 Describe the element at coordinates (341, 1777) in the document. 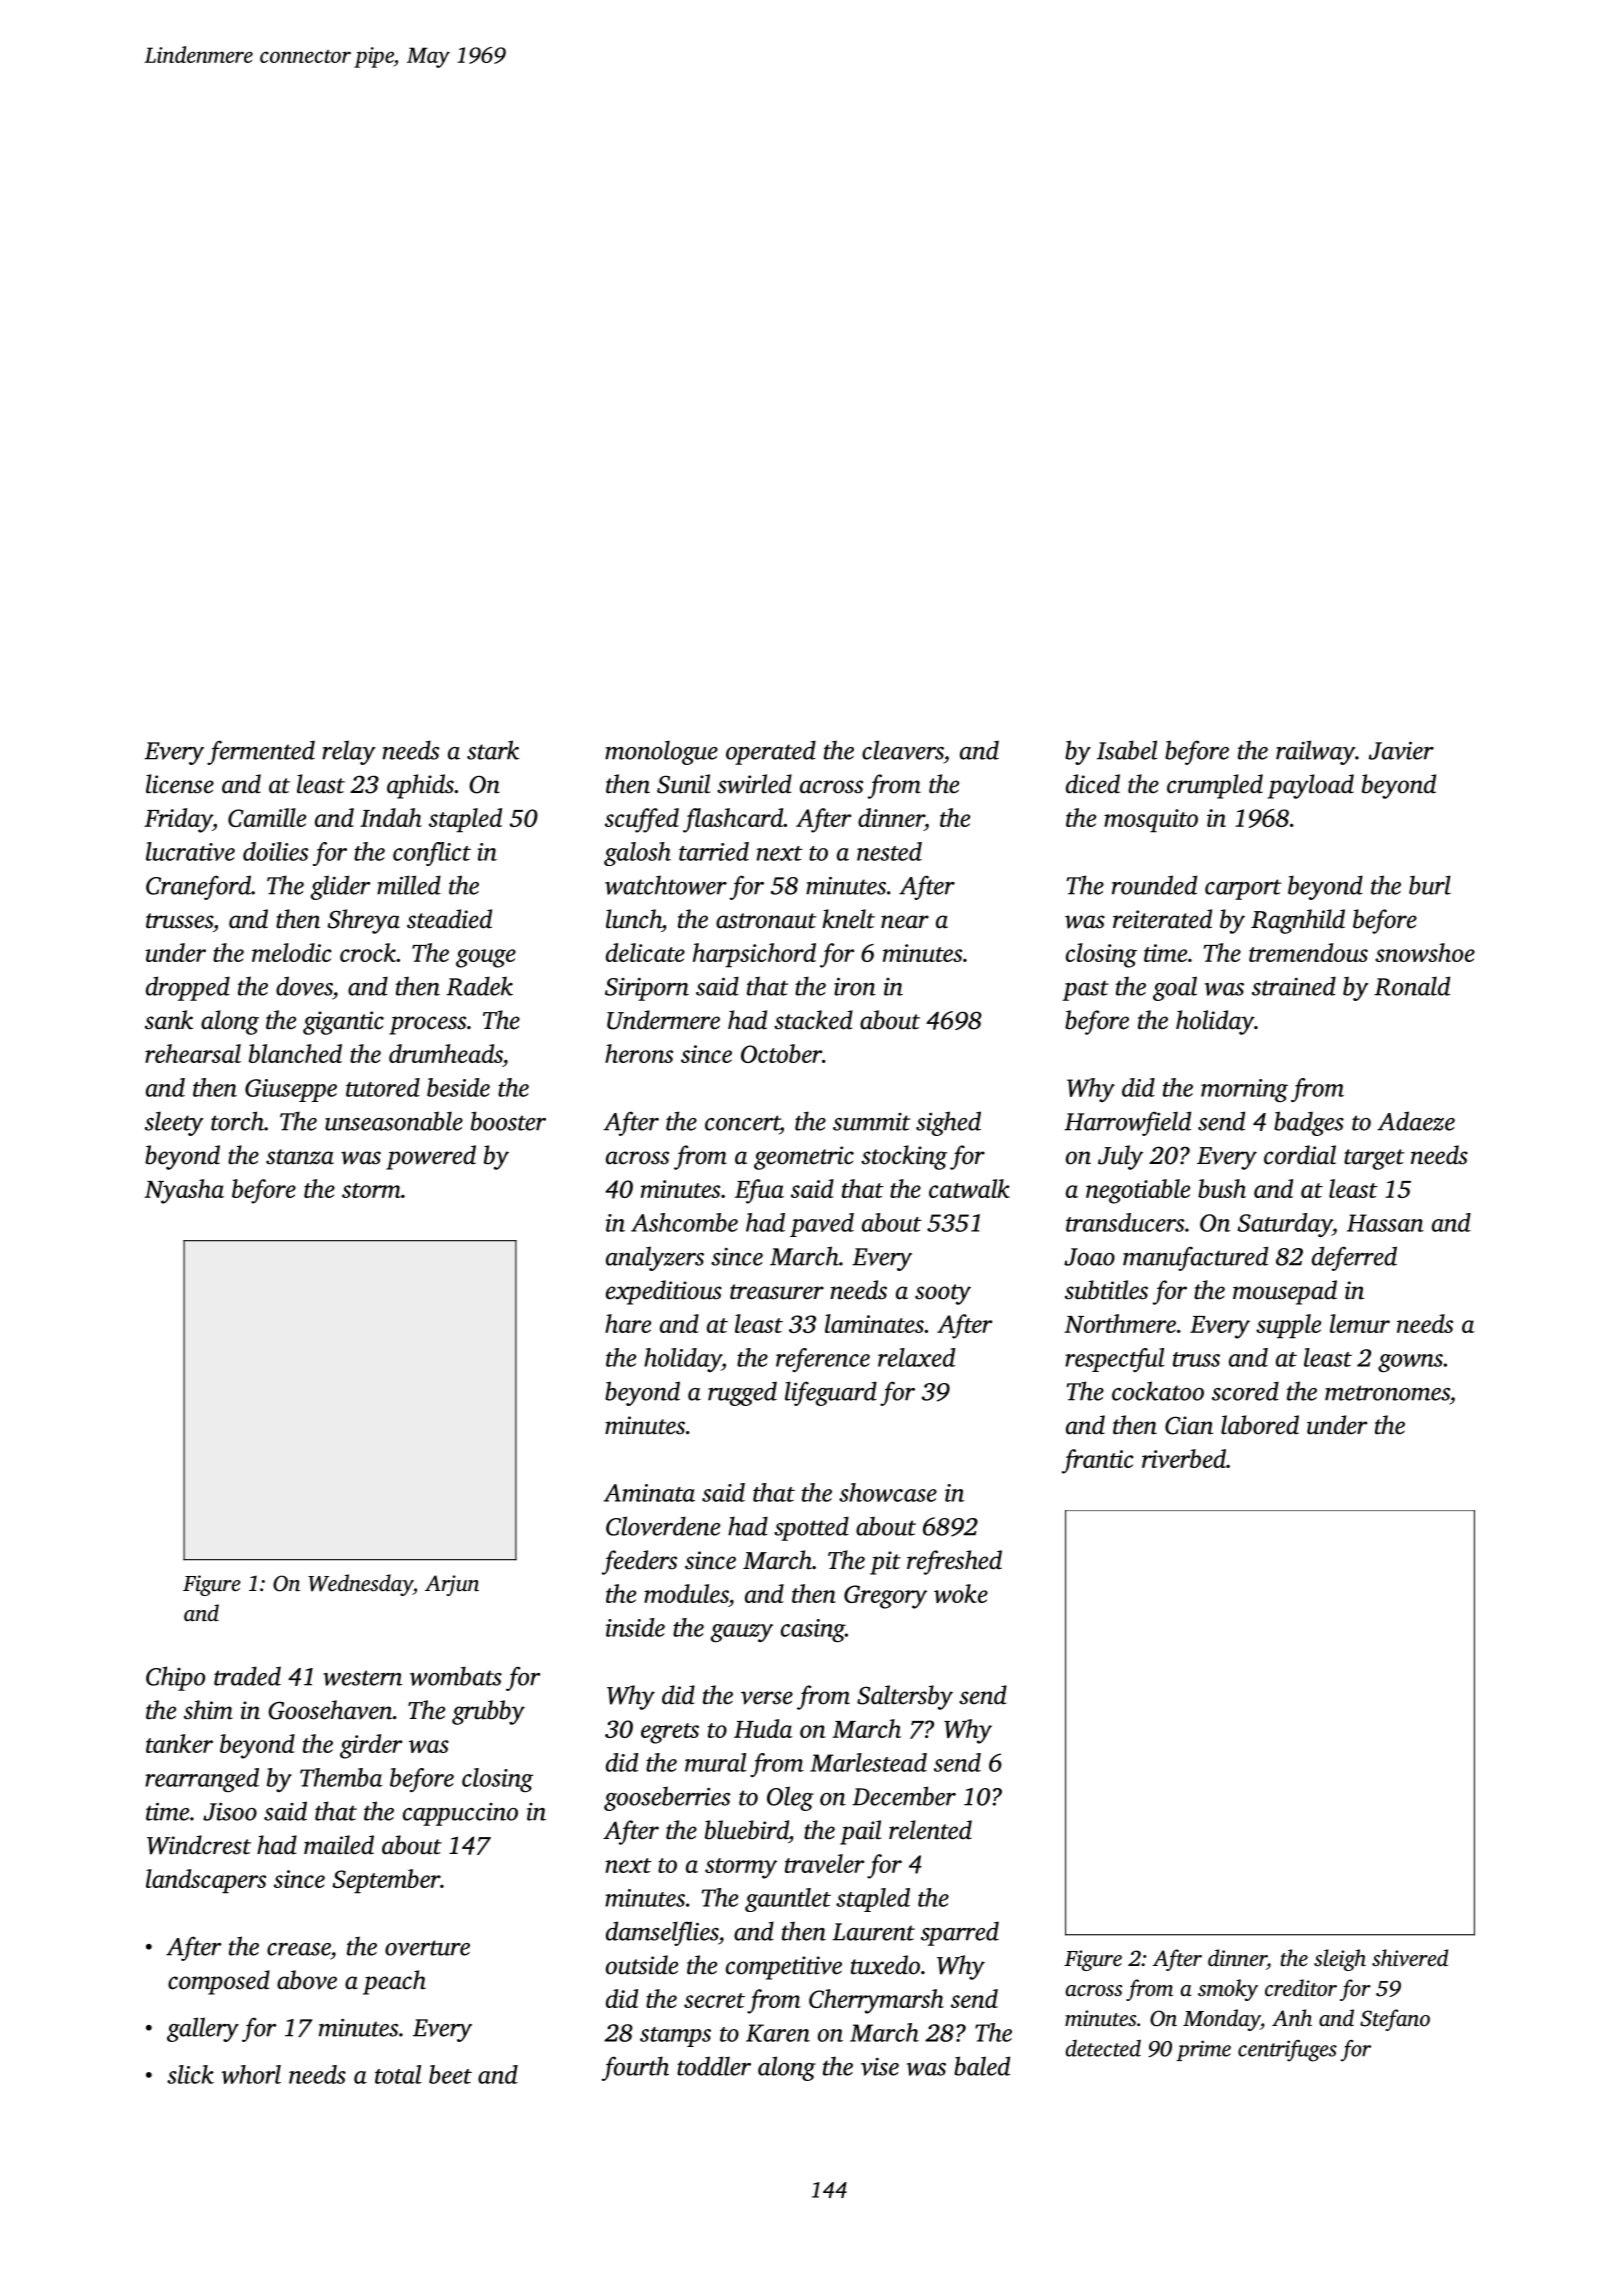

I see `Themba` at that location.
